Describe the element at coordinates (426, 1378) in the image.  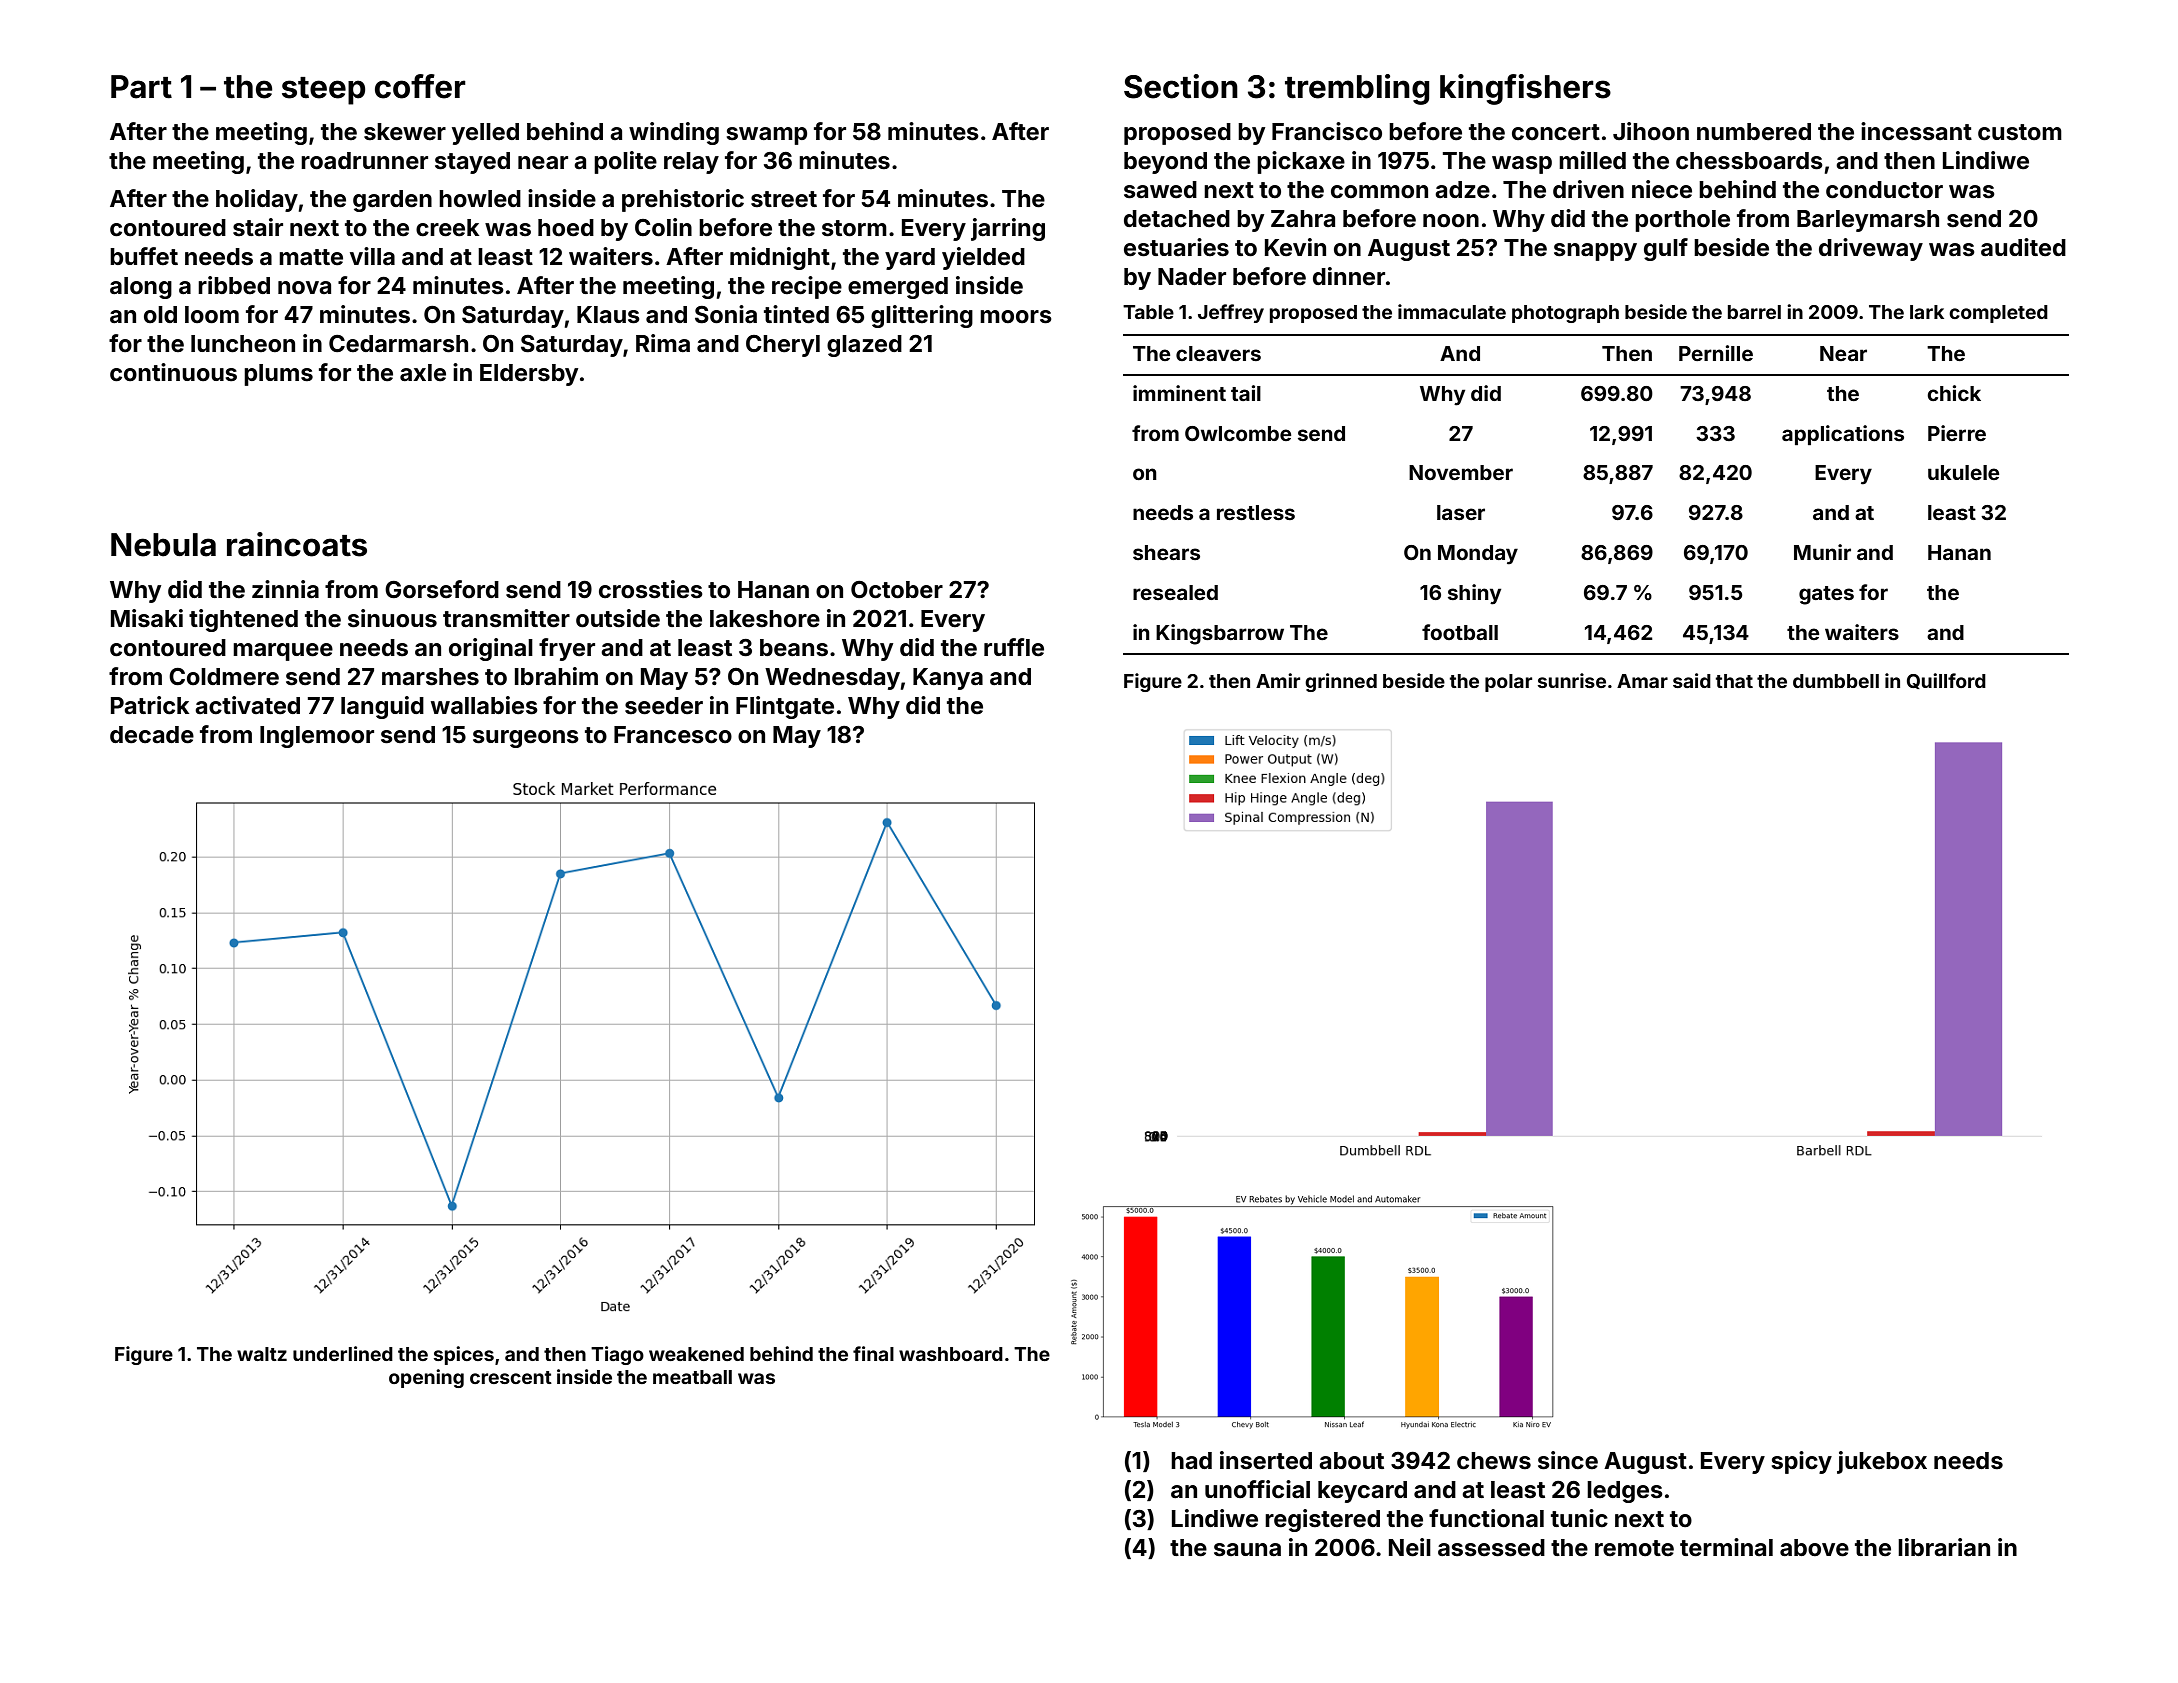
I see `opening` at that location.
